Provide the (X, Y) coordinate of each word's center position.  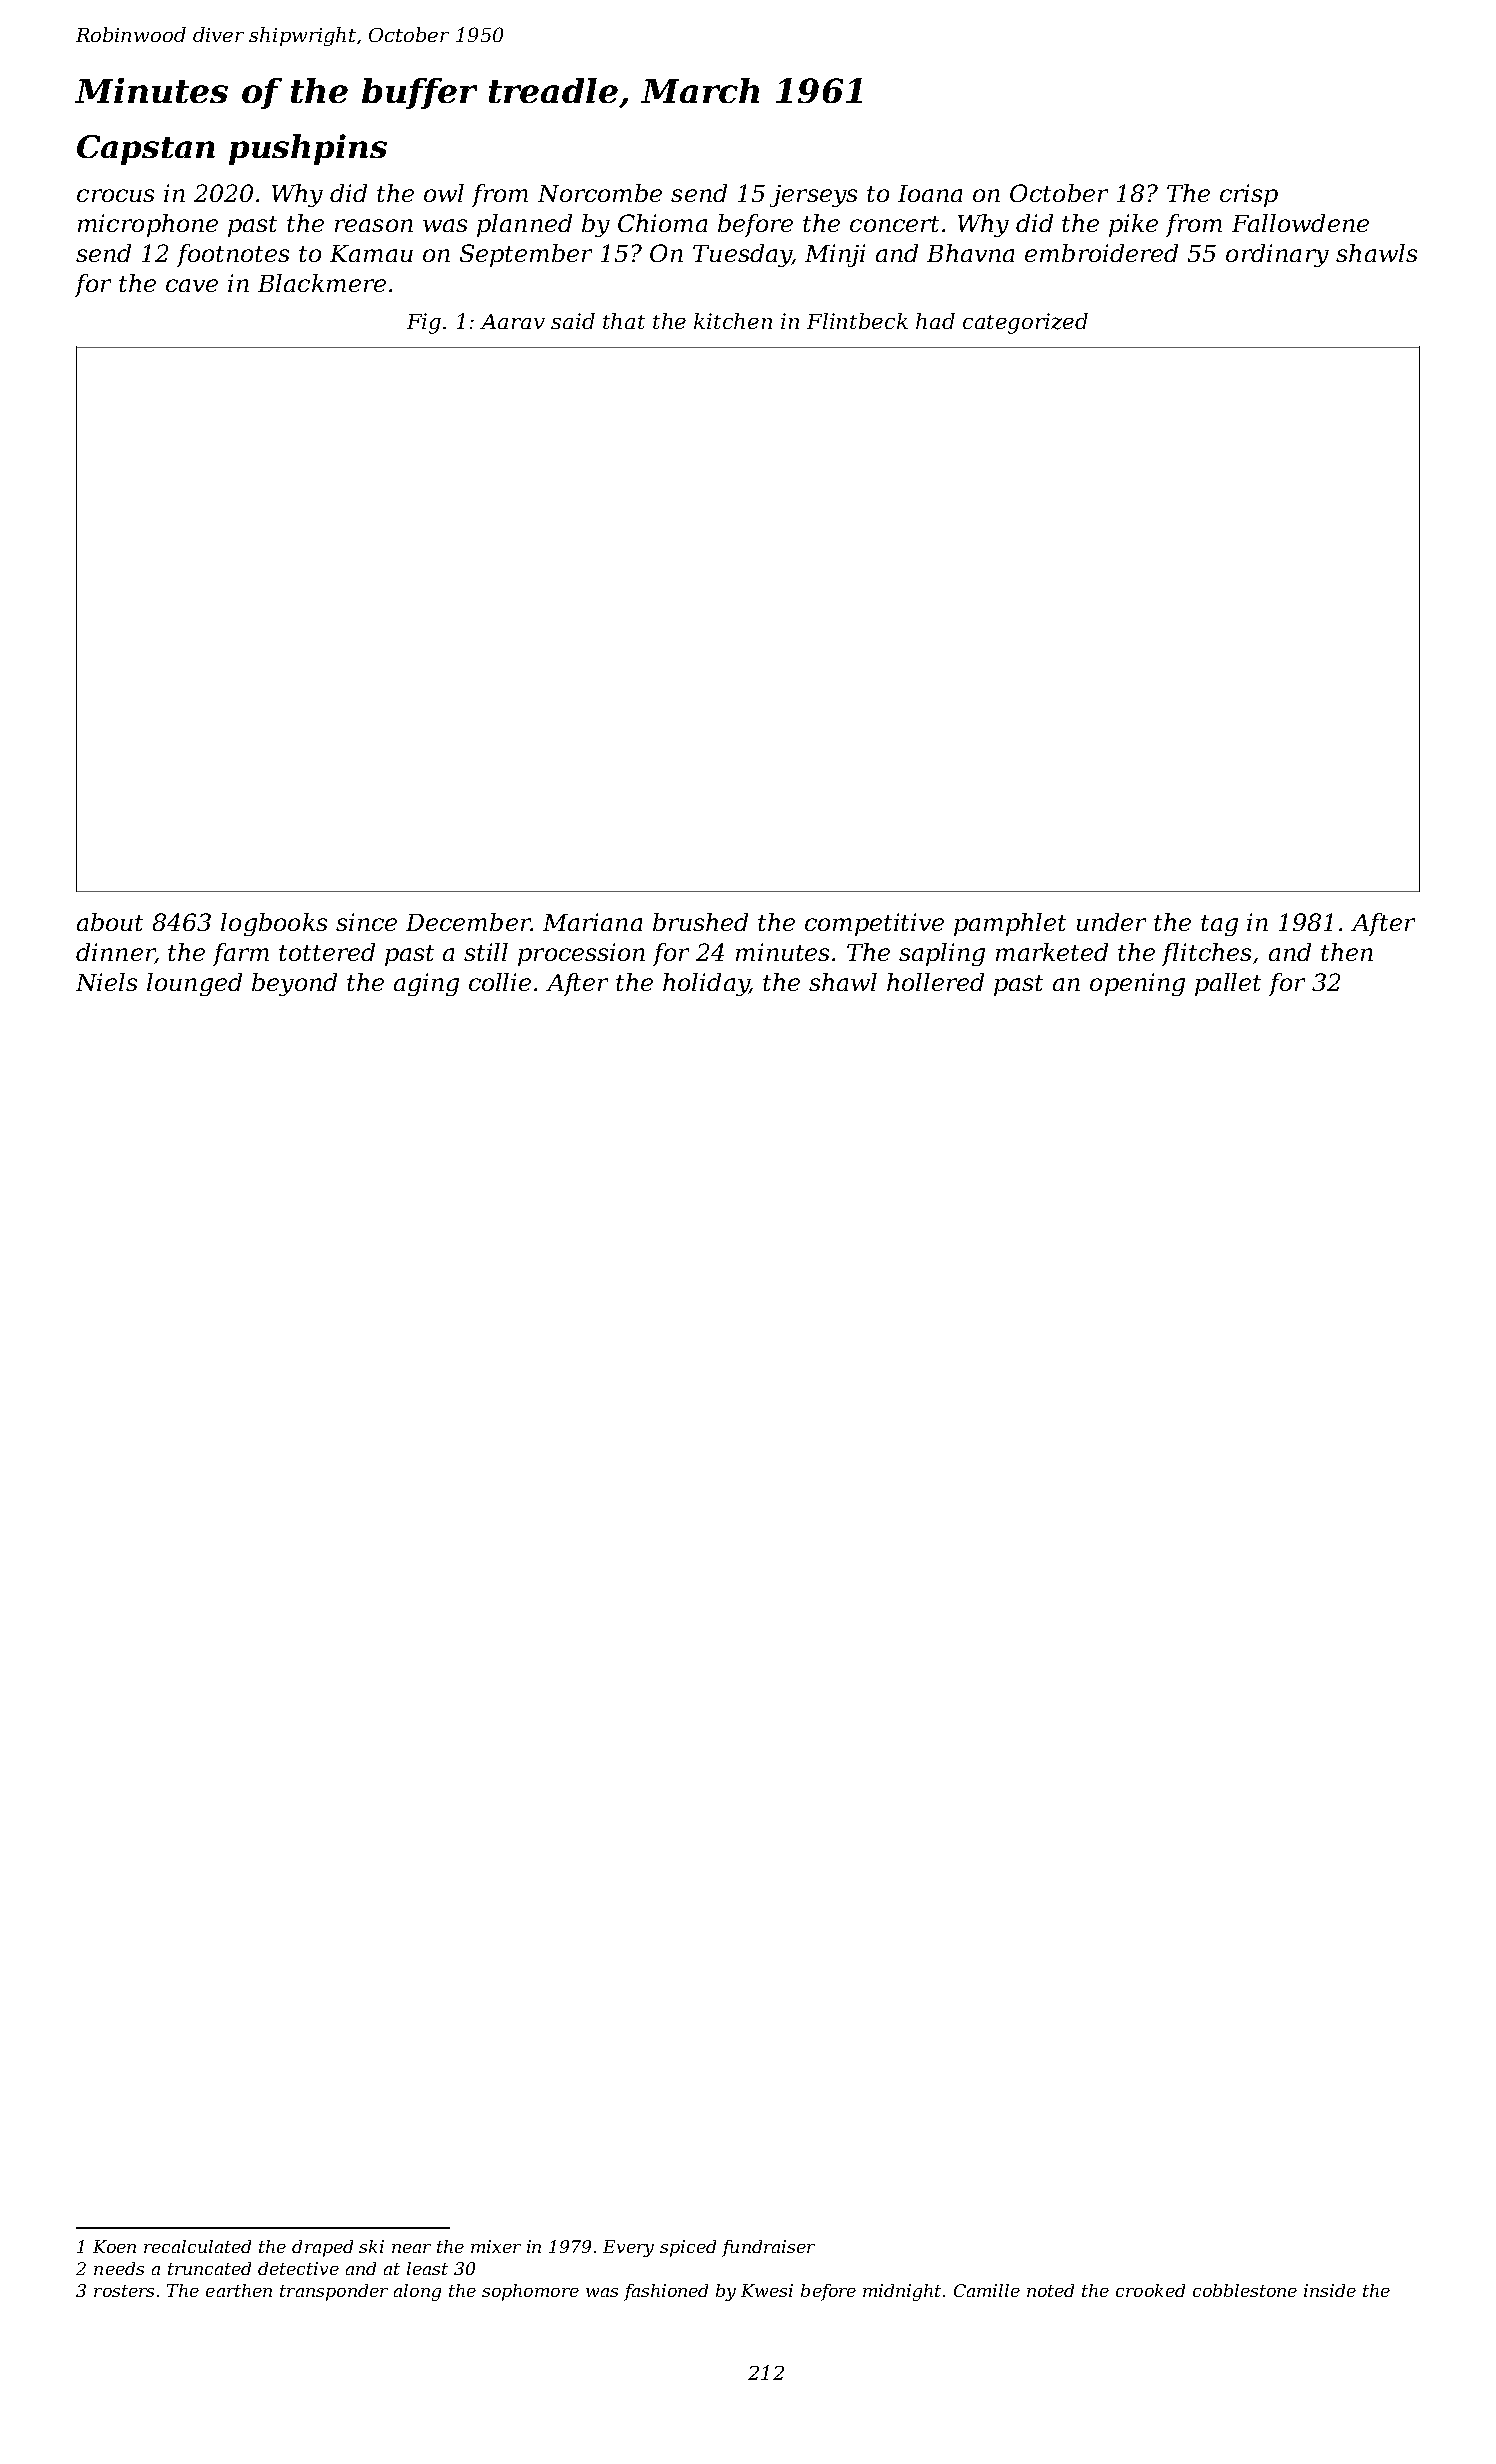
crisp (1249, 195)
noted (1050, 2290)
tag (1219, 925)
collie (500, 982)
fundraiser (768, 2248)
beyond (294, 984)
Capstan (146, 150)
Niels (106, 982)
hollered (935, 982)
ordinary (1277, 255)
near (411, 2248)
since (366, 922)
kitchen (733, 321)
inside (1330, 2290)
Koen (114, 2246)
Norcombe (600, 193)
